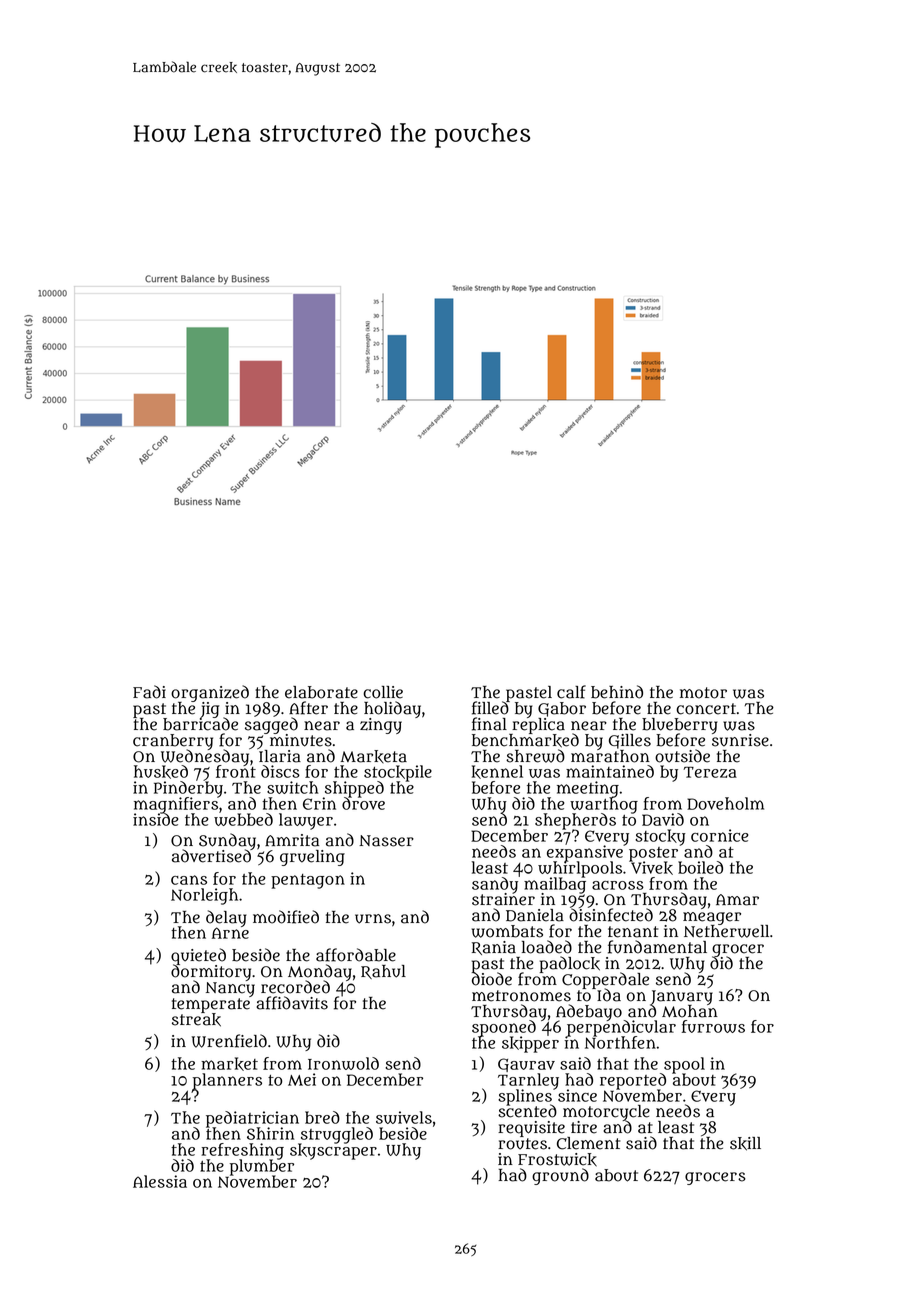 The height and width of the screenshot is (1316, 908). I want to click on Mohan, so click(690, 1011).
